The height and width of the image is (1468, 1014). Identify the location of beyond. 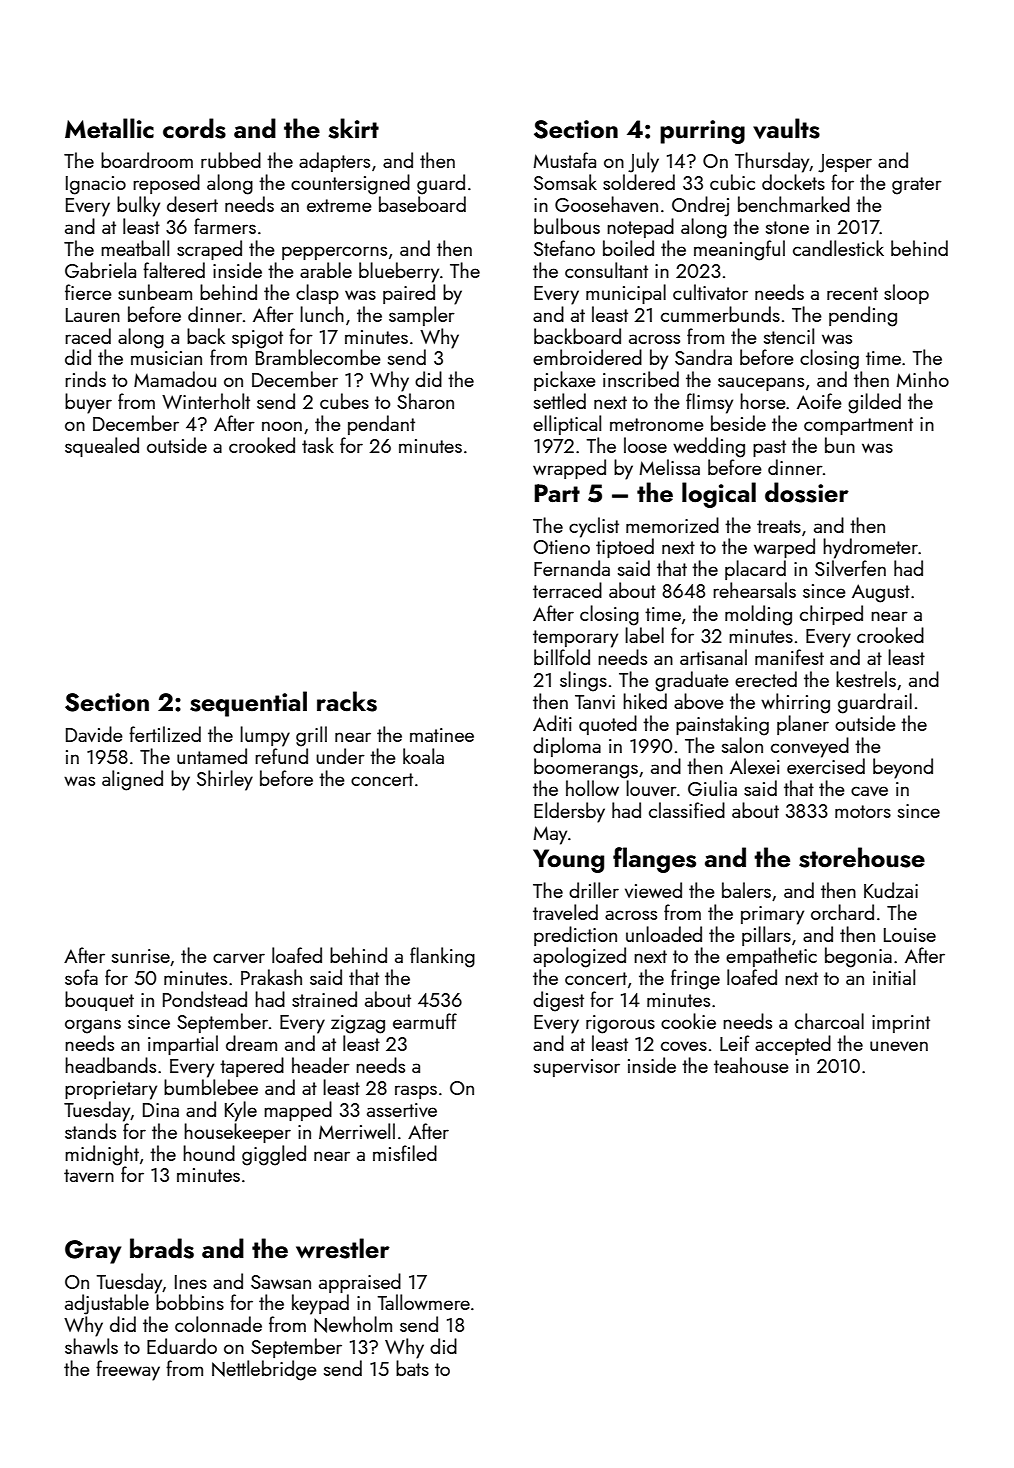
(903, 768).
